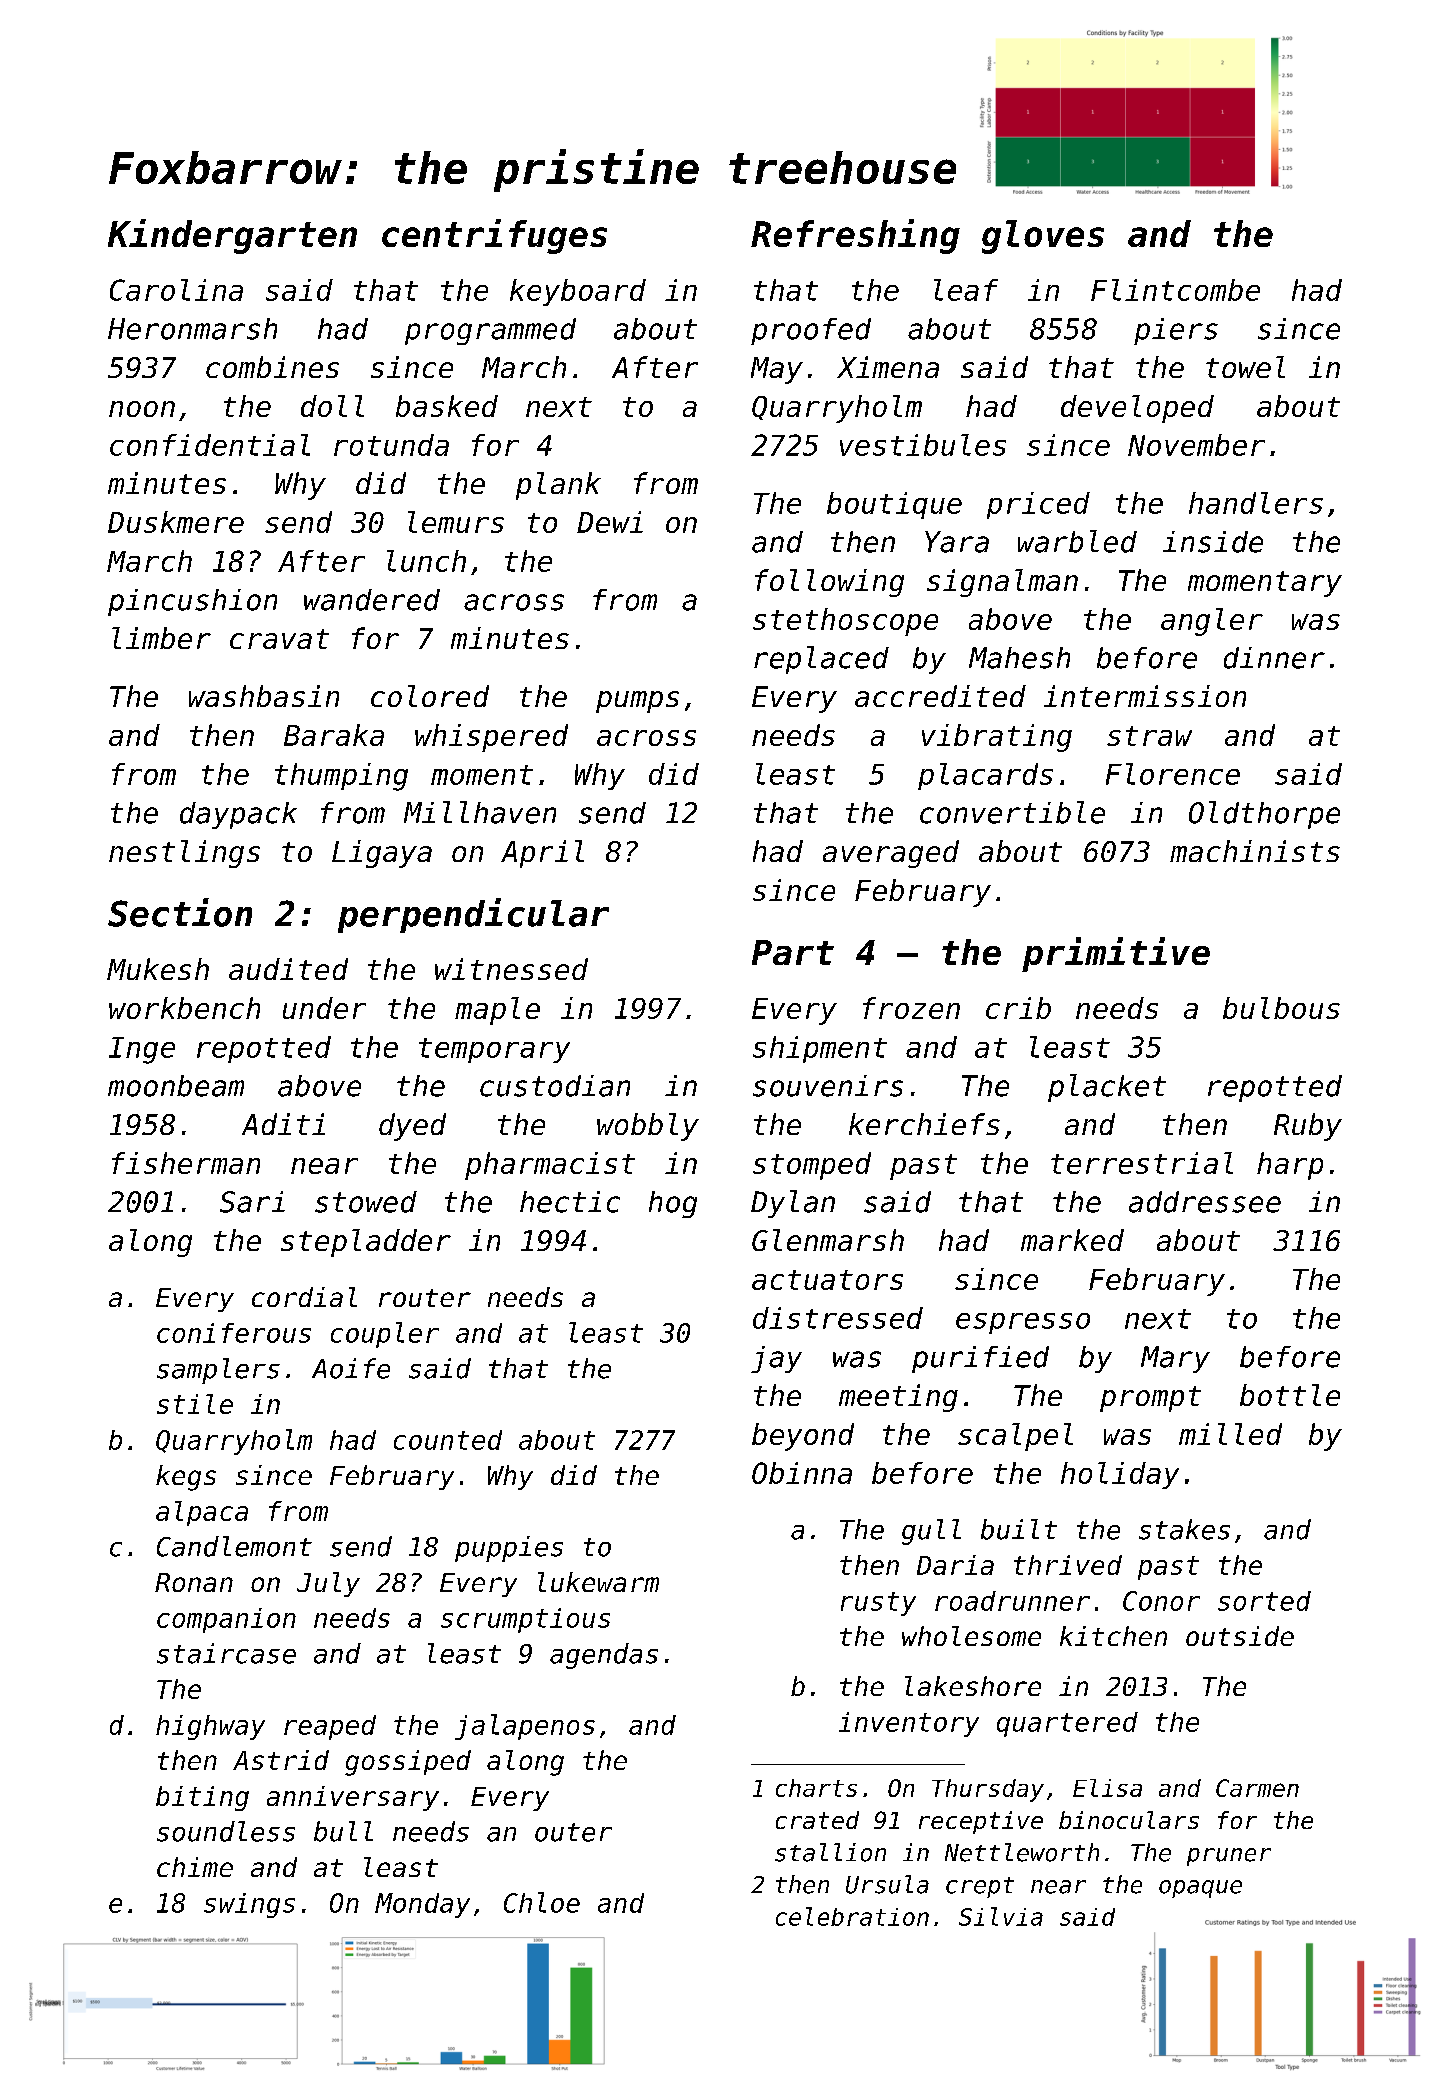 This document has height=2100, width=1450. What do you see at coordinates (887, 1884) in the document?
I see `Ursula` at bounding box center [887, 1884].
